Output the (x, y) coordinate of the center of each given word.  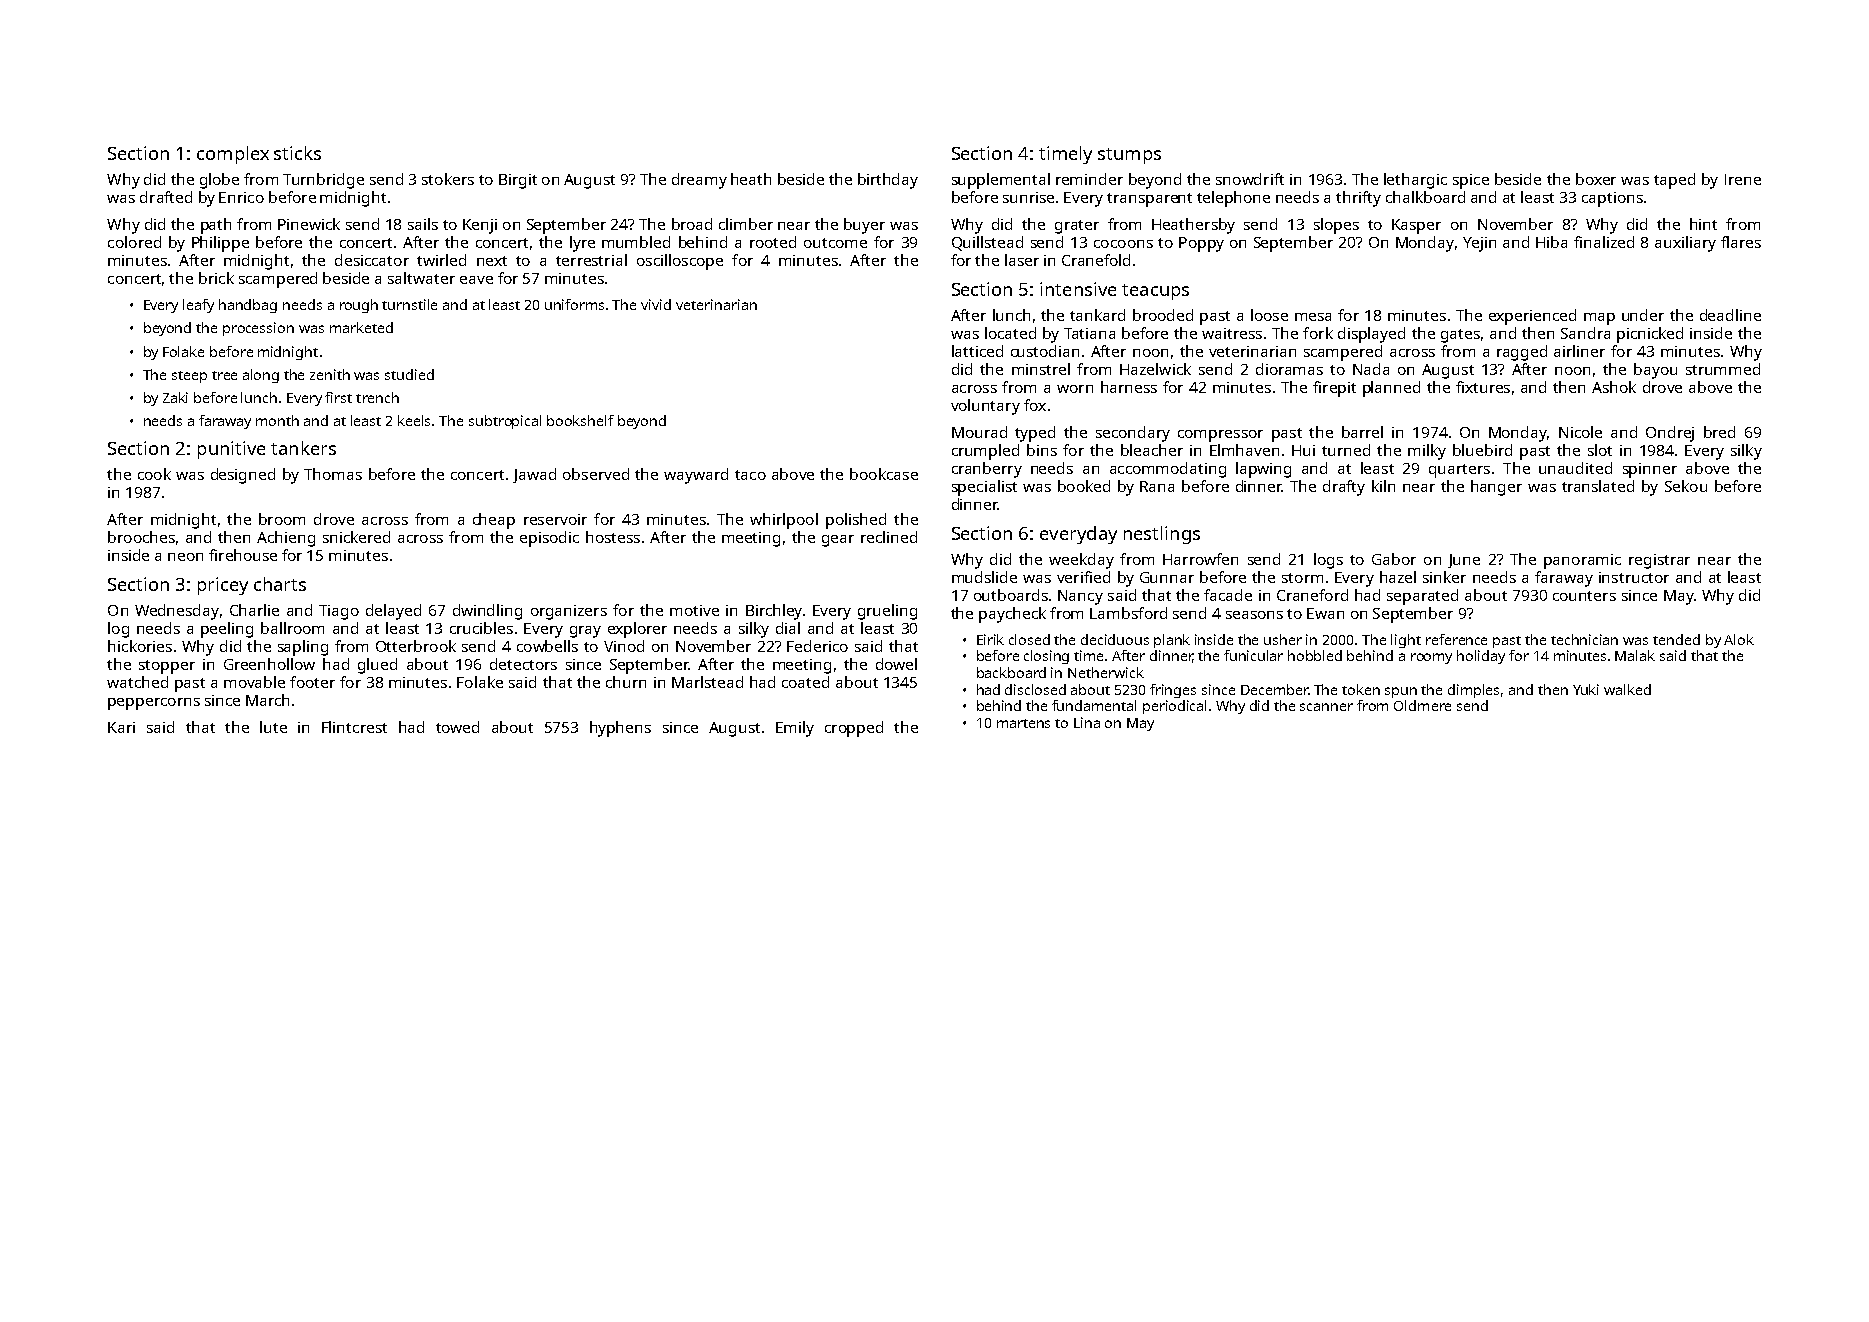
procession (258, 329)
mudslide (984, 577)
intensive (1078, 289)
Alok (1739, 639)
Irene (1743, 179)
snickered (356, 537)
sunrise (1028, 197)
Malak (1635, 655)
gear (838, 541)
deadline (1730, 315)
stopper (167, 667)
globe (219, 181)
